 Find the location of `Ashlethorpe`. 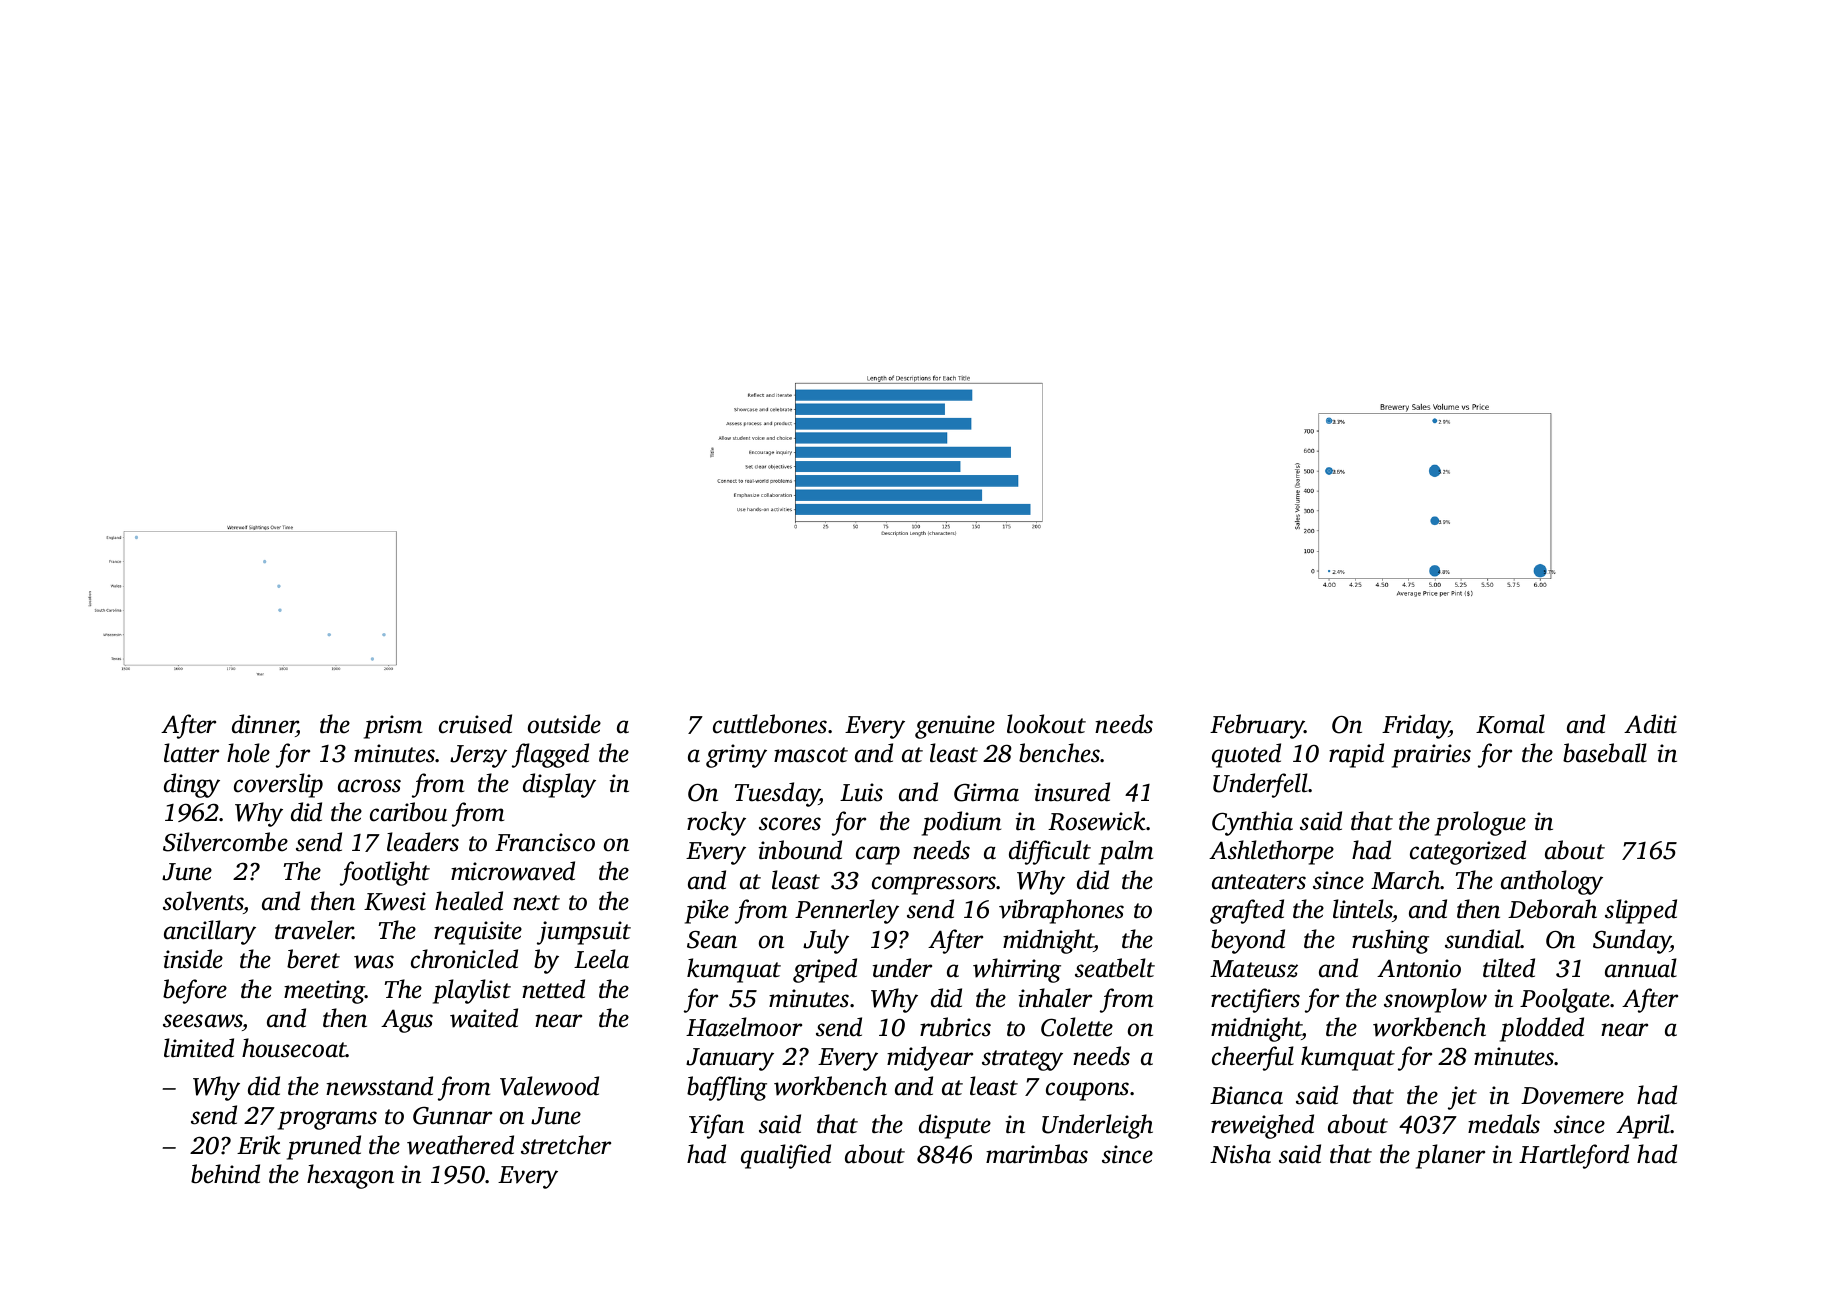

Ashlethorpe is located at coordinates (1271, 852).
